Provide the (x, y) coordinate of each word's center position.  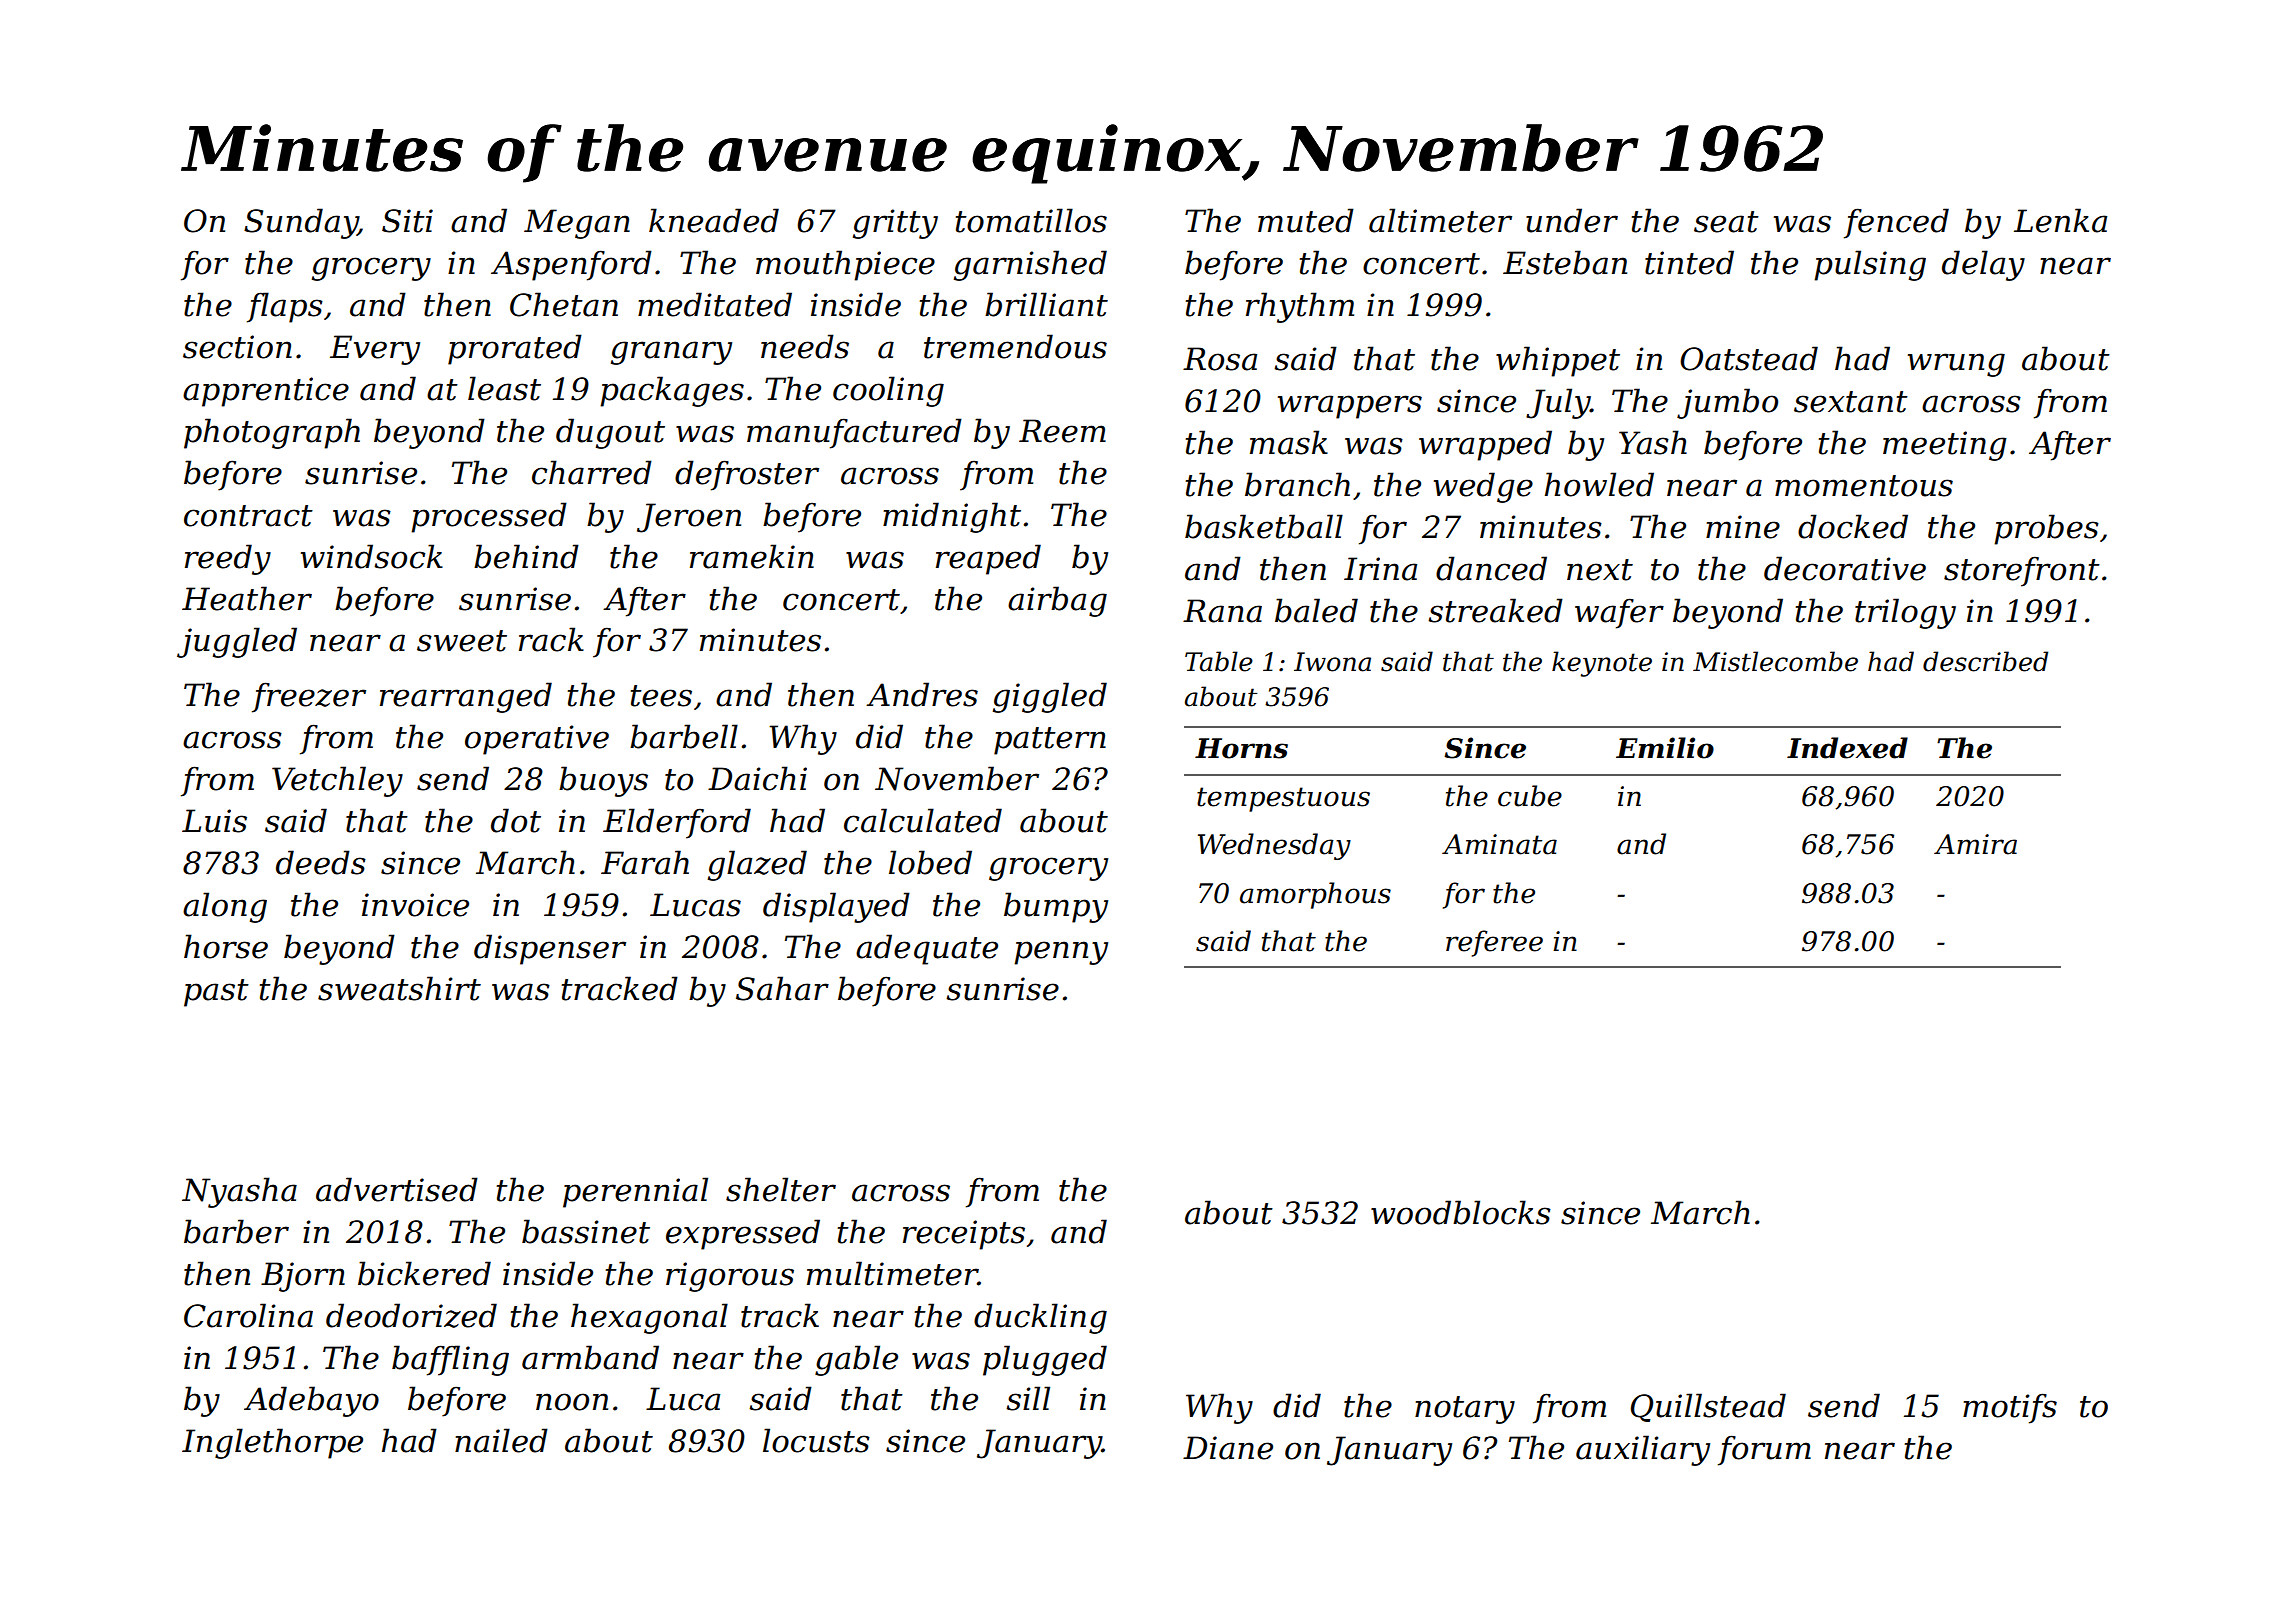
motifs (2010, 1408)
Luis (214, 821)
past (216, 993)
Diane (1228, 1448)
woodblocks (1461, 1212)
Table (1219, 661)
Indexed (1847, 748)
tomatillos (1031, 220)
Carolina (248, 1315)
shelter (781, 1189)
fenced (1896, 223)
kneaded (714, 220)
